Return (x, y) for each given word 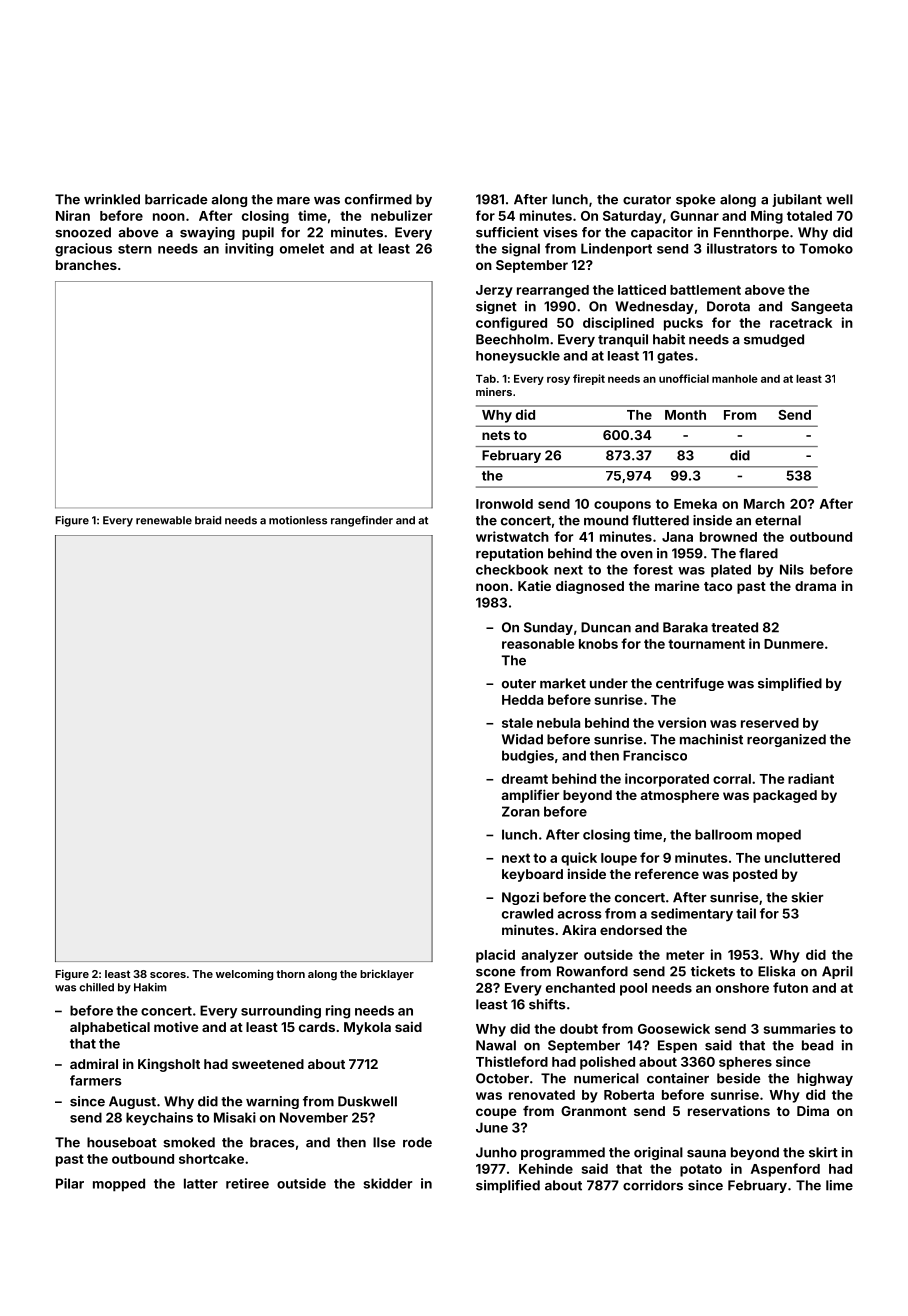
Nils (792, 569)
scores (168, 975)
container (678, 1078)
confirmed (378, 199)
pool (633, 989)
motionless (298, 520)
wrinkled (112, 199)
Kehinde (546, 1168)
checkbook (512, 569)
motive (176, 1026)
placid (495, 956)
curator (647, 200)
